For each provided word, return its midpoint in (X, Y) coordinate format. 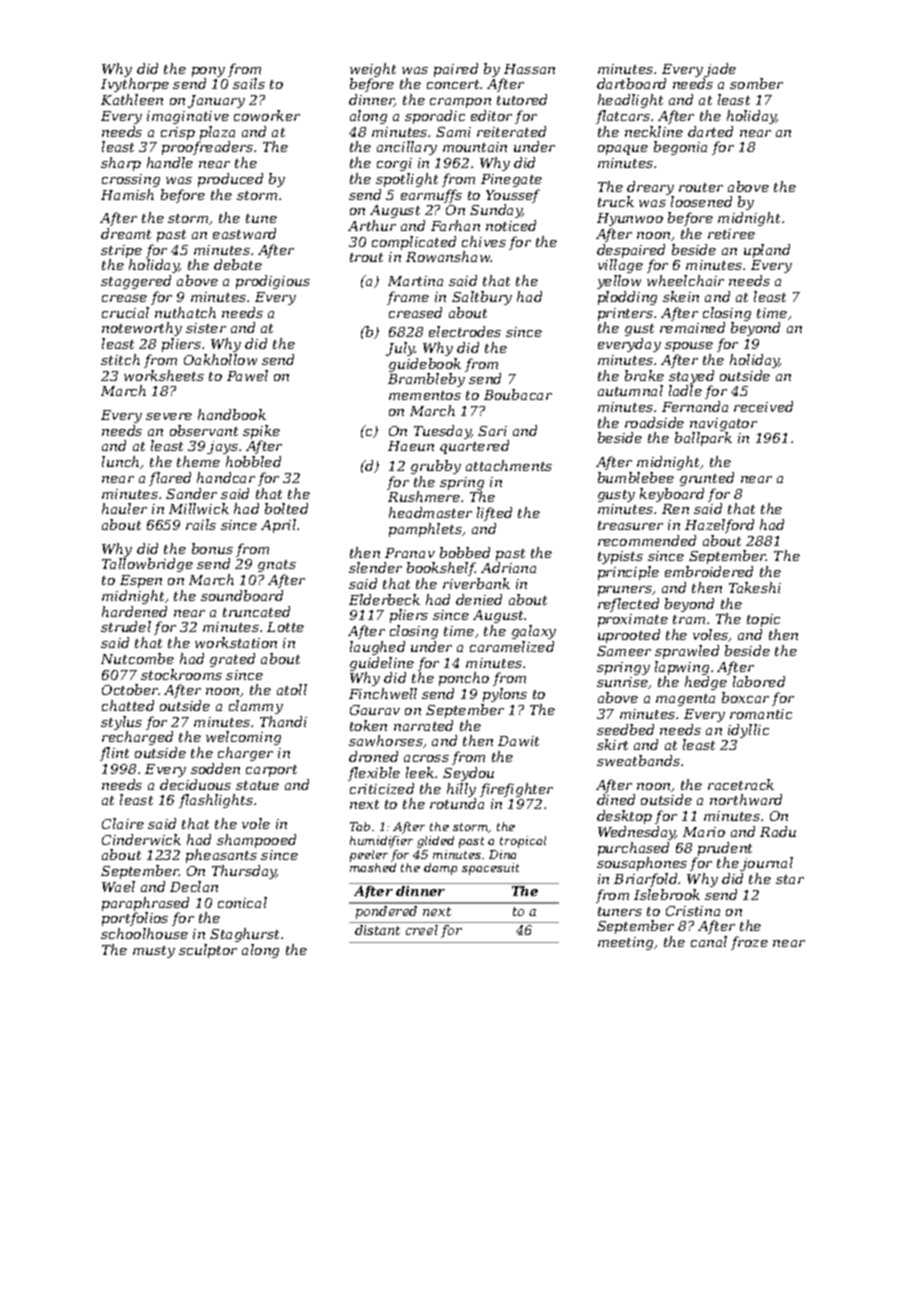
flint (114, 754)
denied (479, 599)
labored (759, 681)
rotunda (457, 803)
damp (440, 869)
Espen (141, 581)
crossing (131, 180)
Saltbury (482, 298)
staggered (136, 282)
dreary (650, 188)
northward (746, 799)
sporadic (435, 117)
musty (154, 952)
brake (644, 375)
